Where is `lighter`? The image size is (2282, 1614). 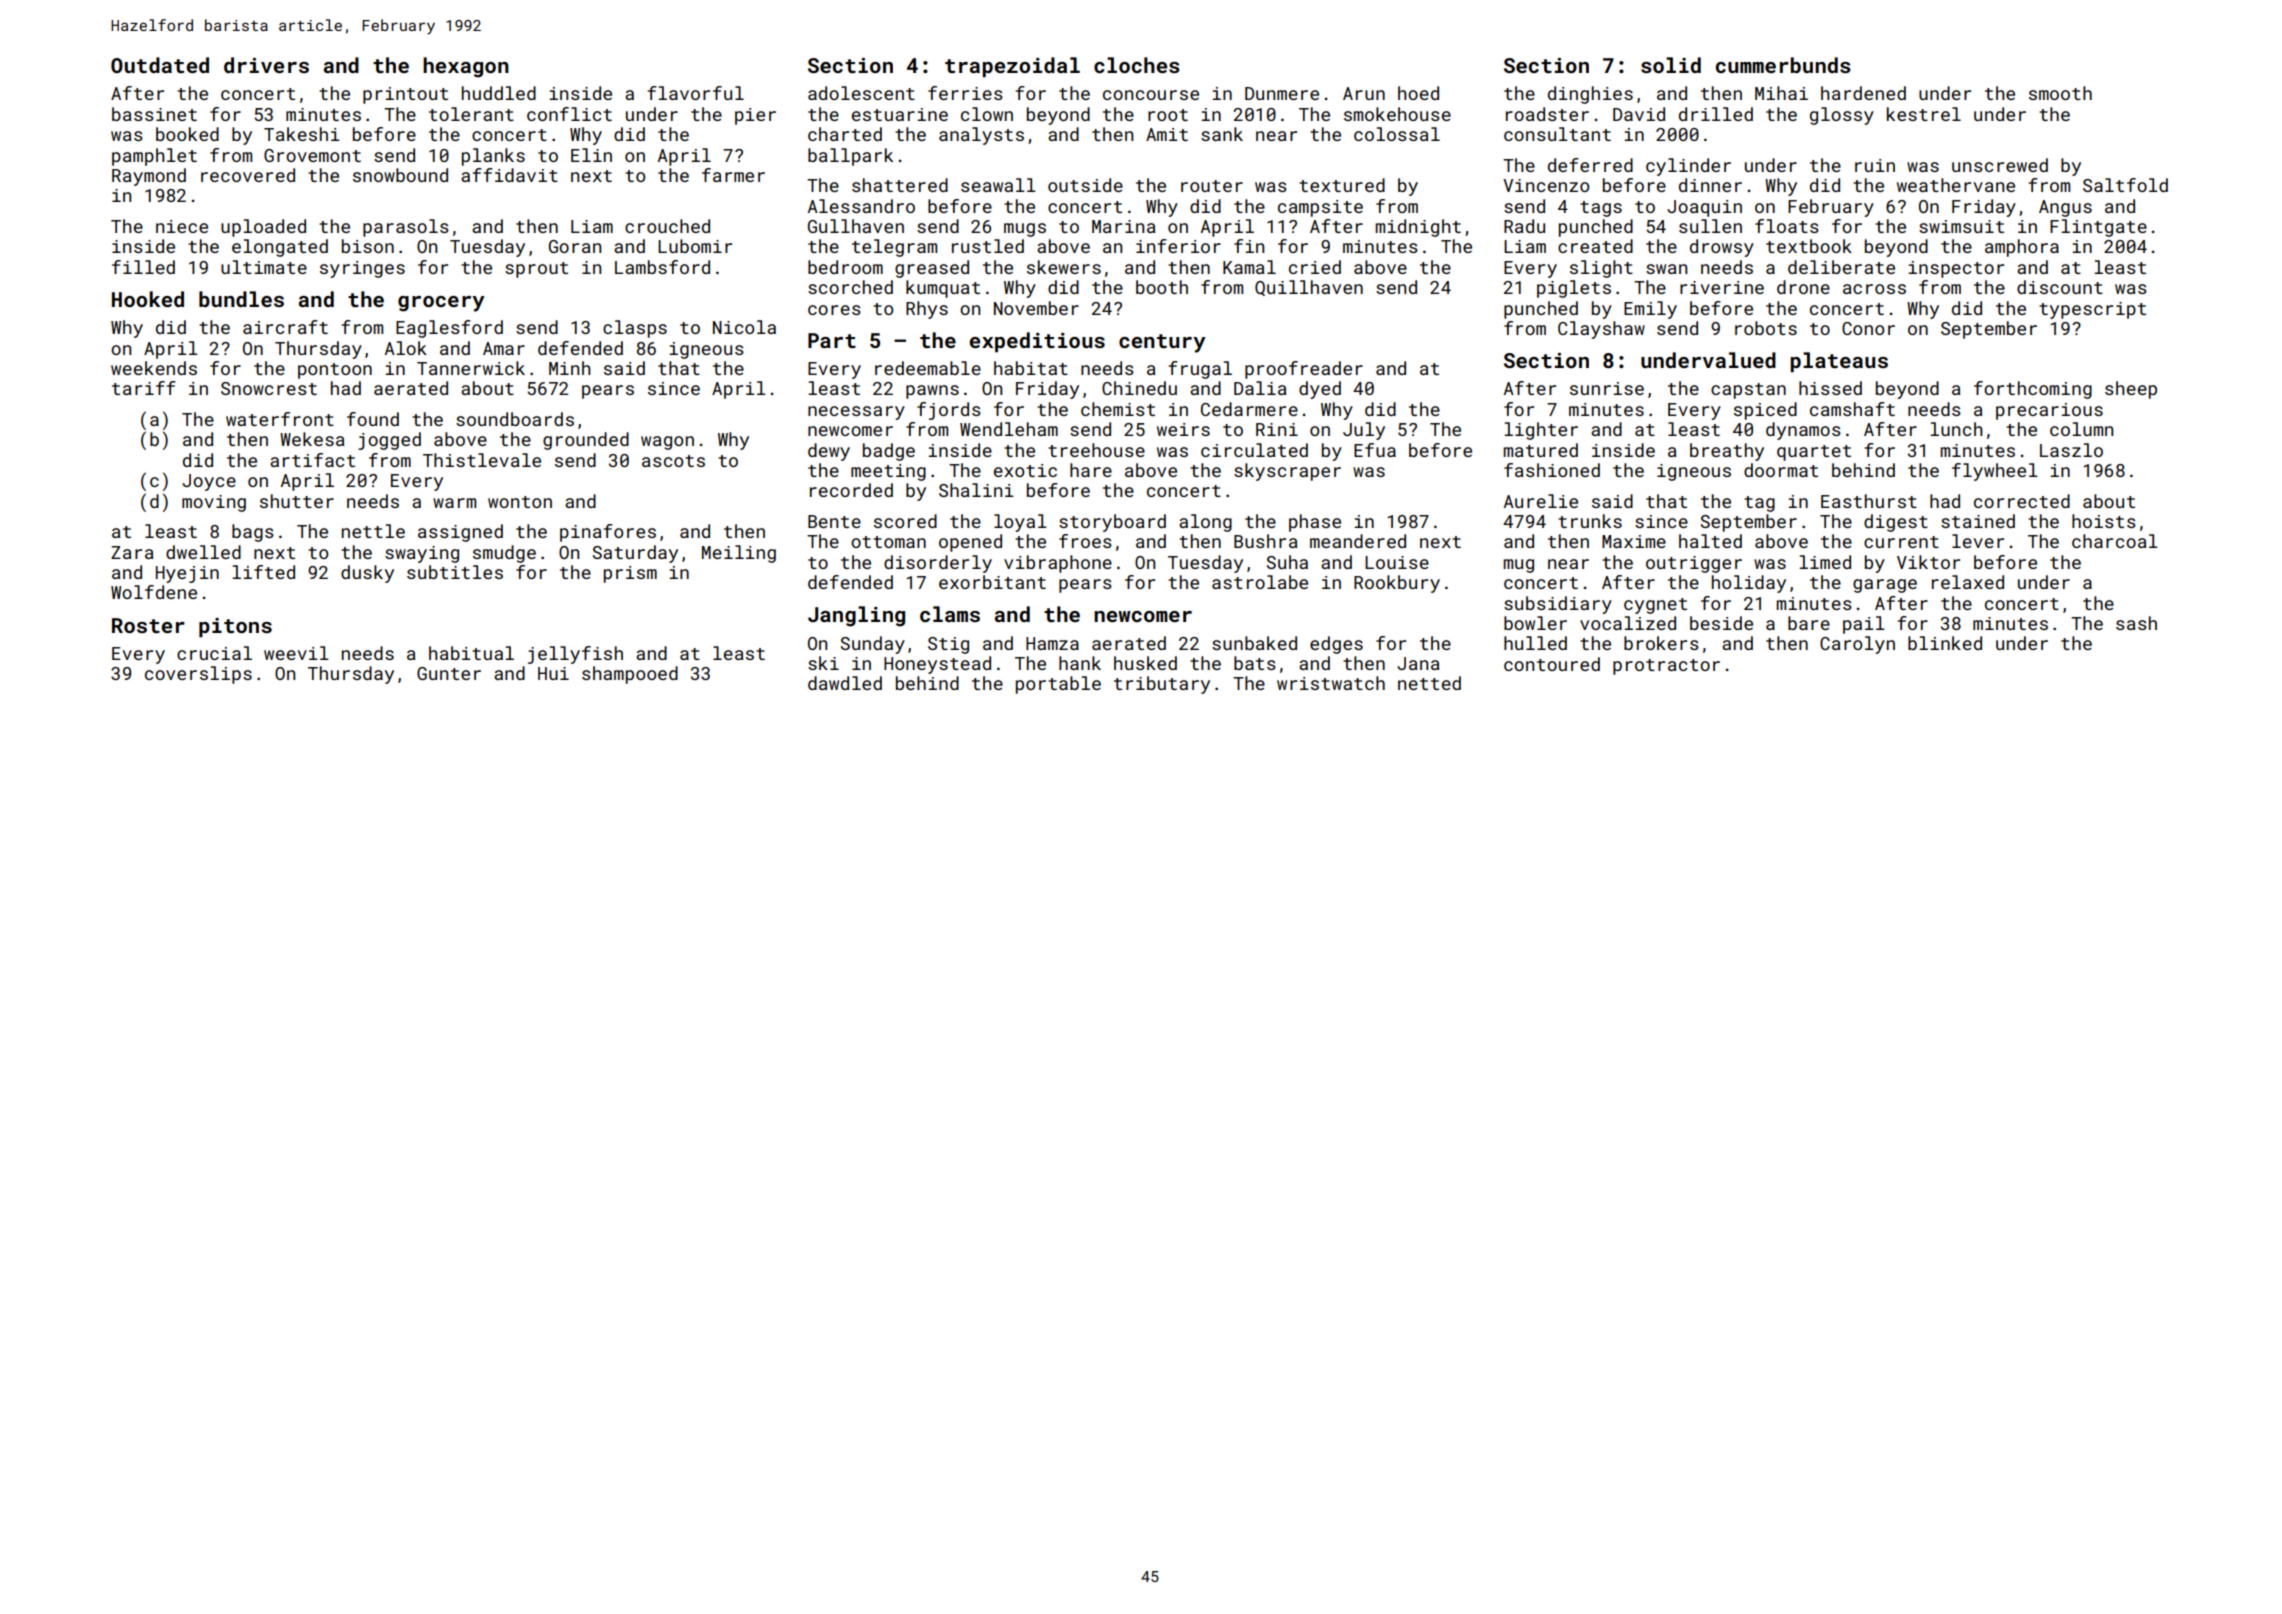
lighter is located at coordinates (1541, 431).
